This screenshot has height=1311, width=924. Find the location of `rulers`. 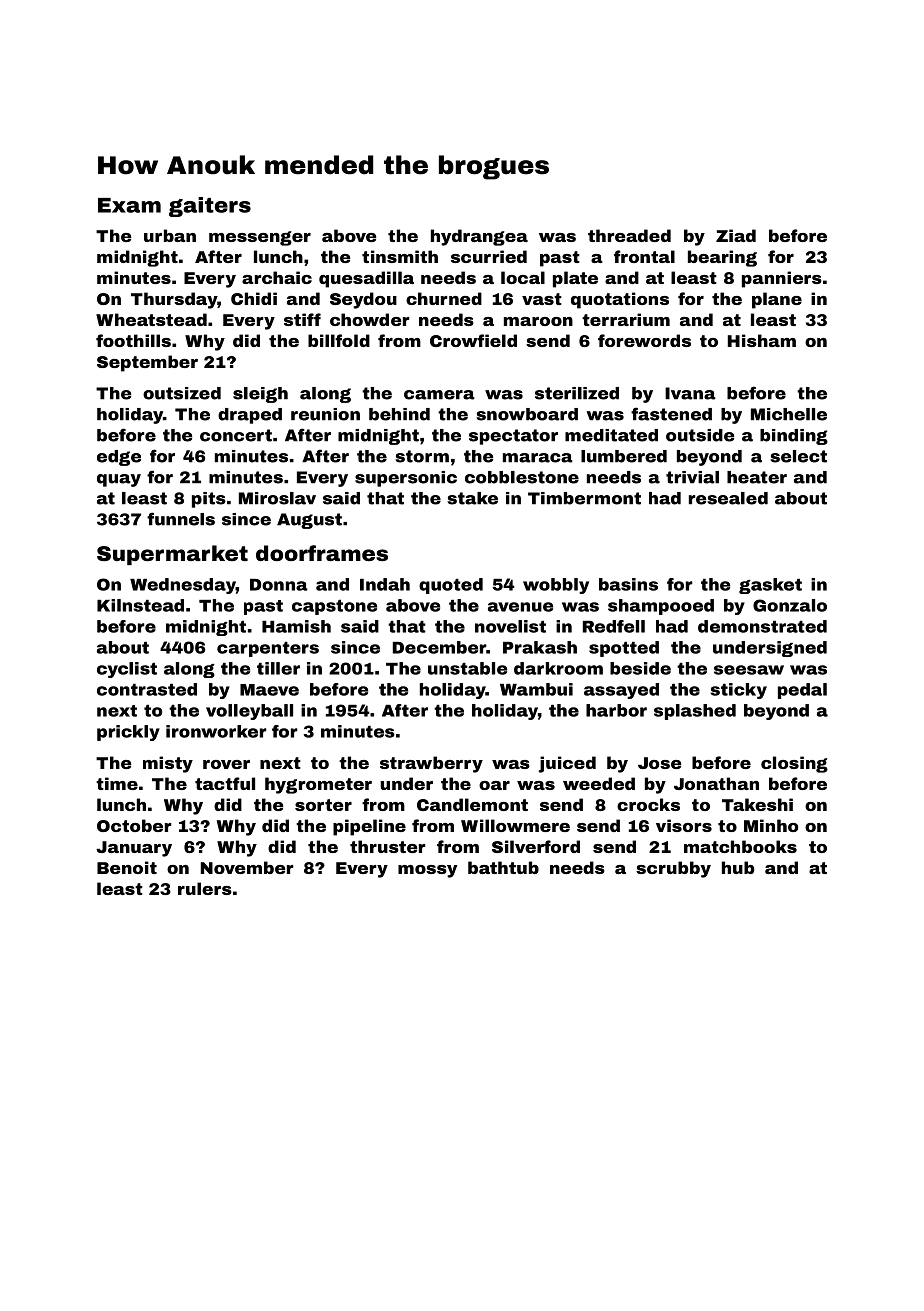

rulers is located at coordinates (205, 888).
